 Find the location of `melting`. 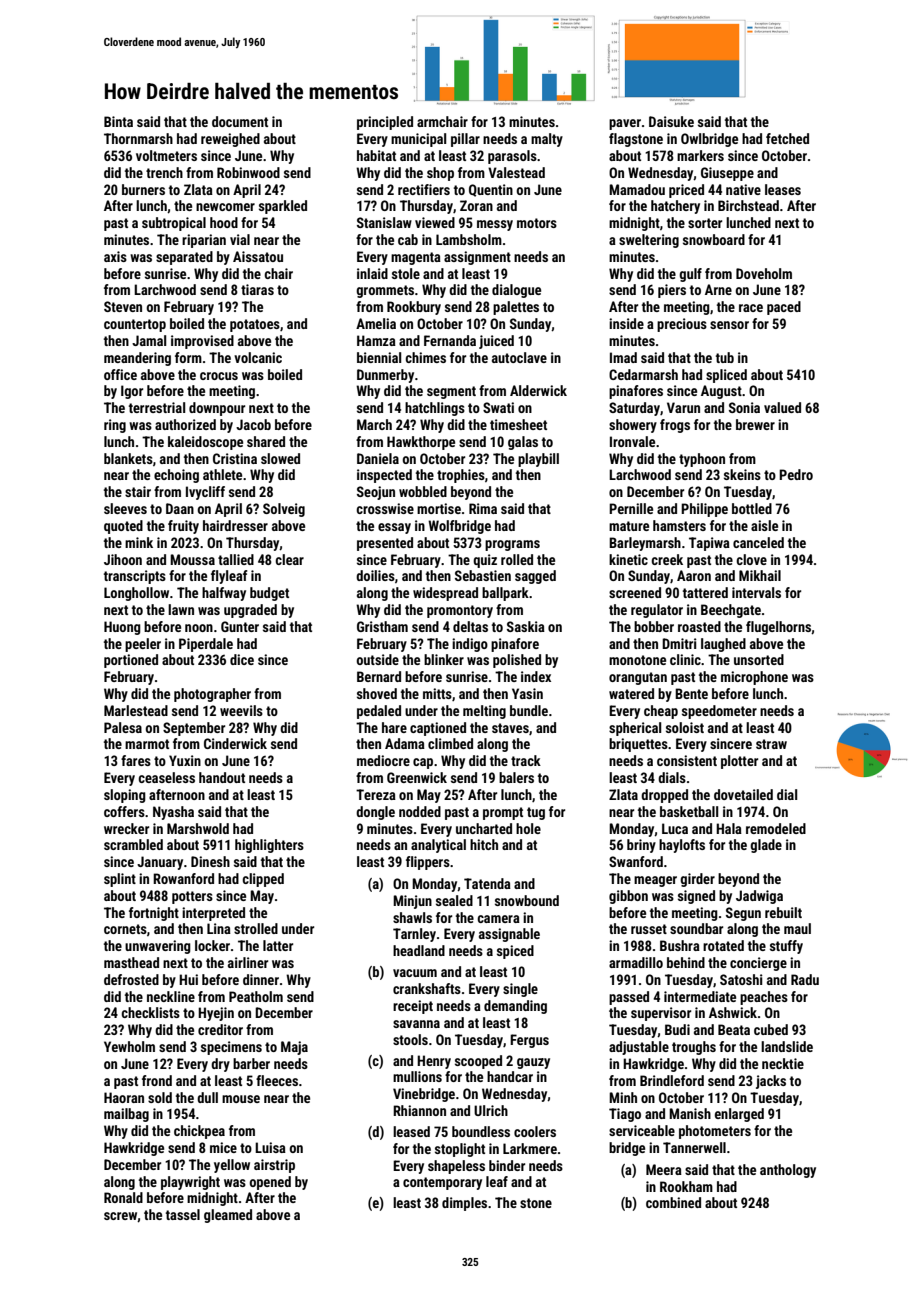

melting is located at coordinates (484, 712).
